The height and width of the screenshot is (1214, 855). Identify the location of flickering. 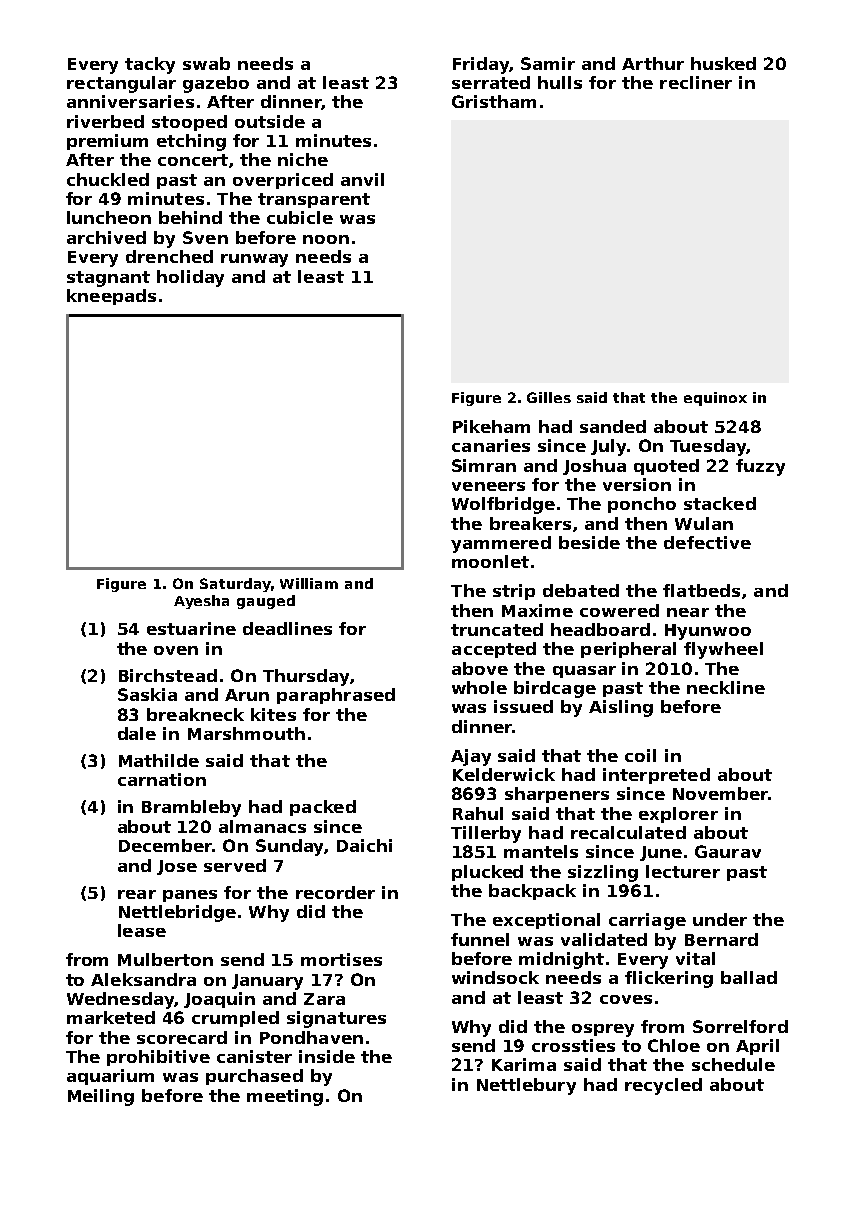
(669, 979).
